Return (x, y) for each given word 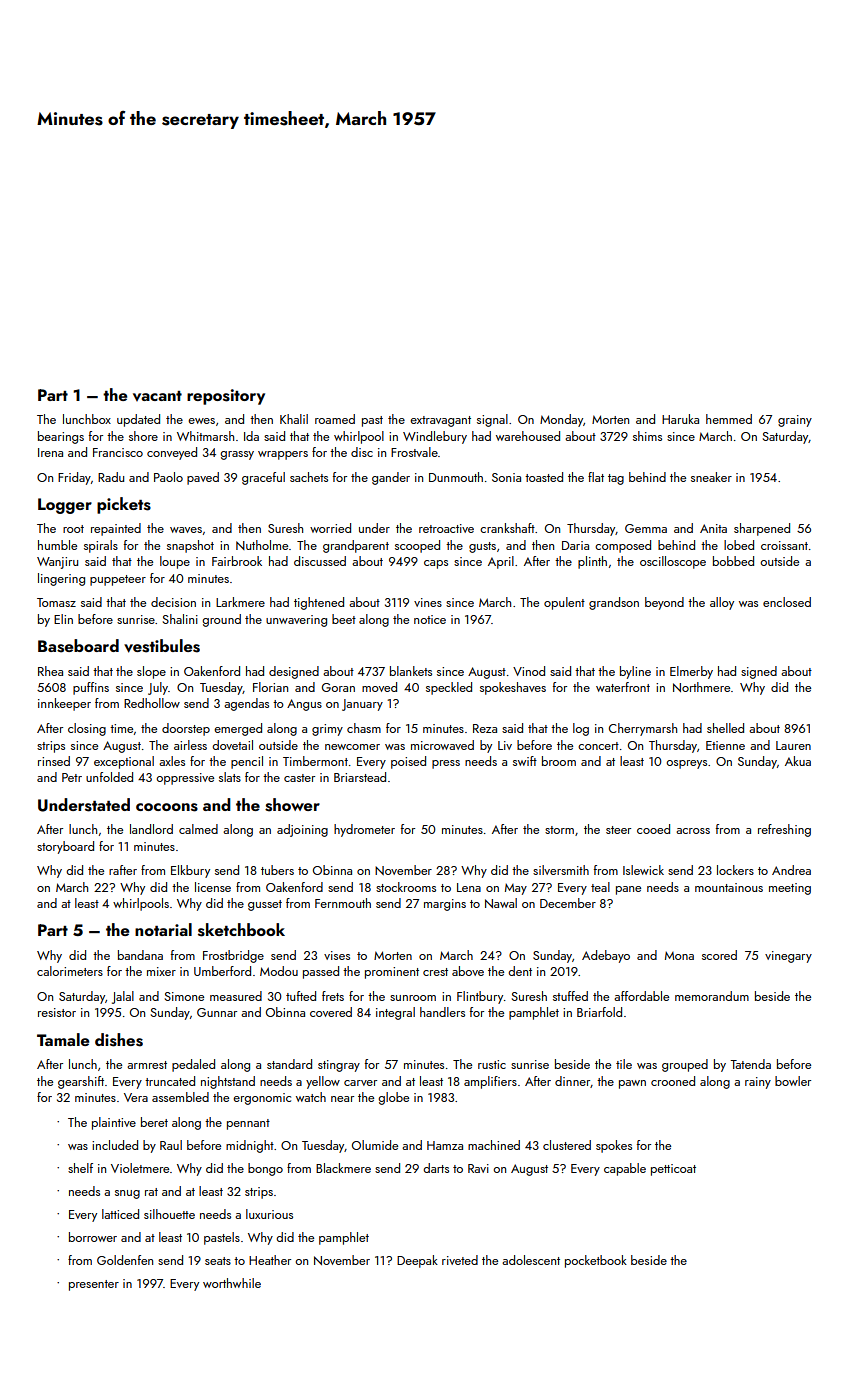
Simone (184, 996)
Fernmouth (343, 903)
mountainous (729, 887)
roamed (335, 419)
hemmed (729, 419)
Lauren (793, 745)
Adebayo (606, 956)
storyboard (65, 847)
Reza (485, 728)
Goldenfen (125, 1260)
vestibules (162, 646)
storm (559, 830)
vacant (157, 396)
